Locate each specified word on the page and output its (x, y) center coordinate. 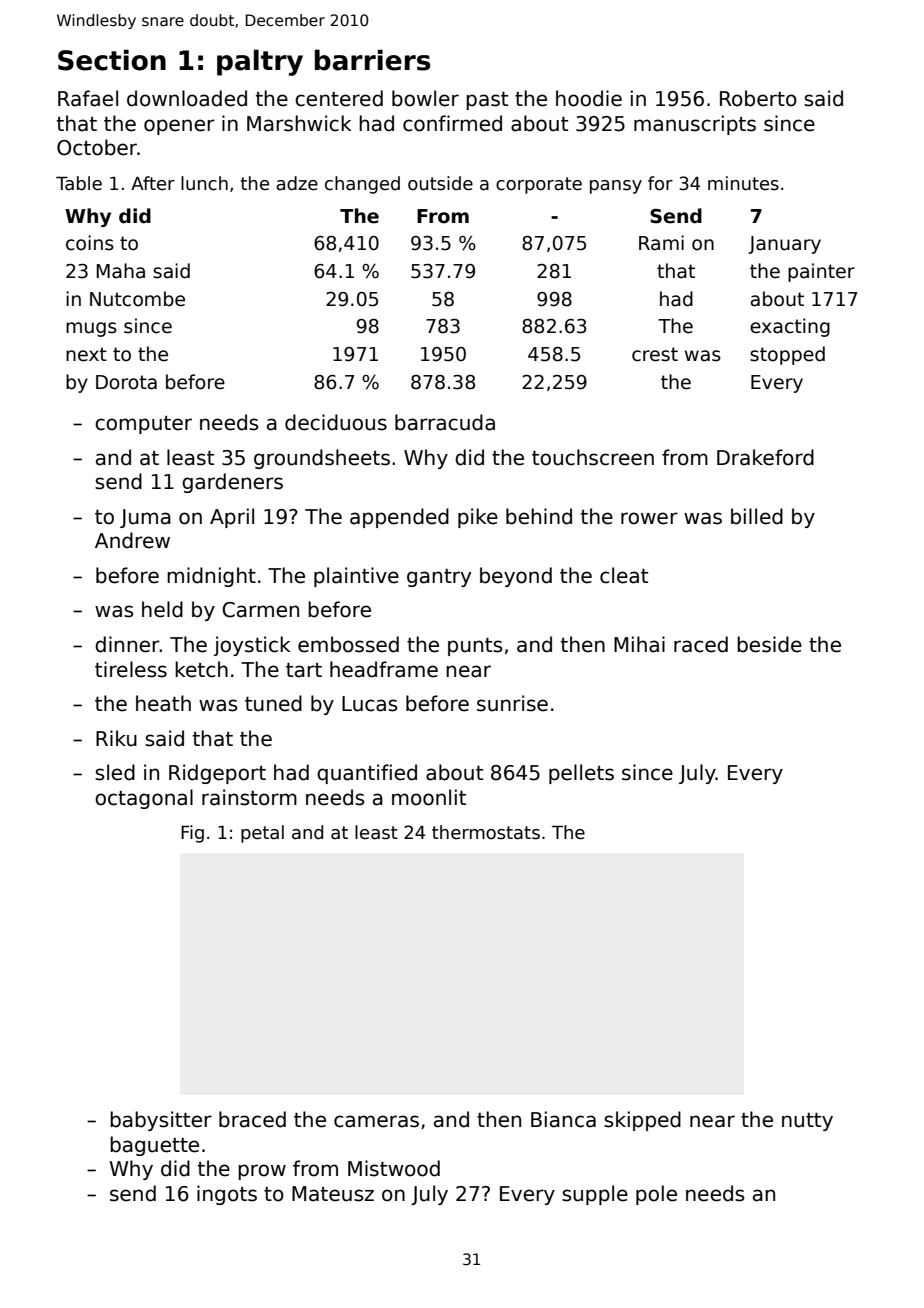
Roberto (758, 98)
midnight (211, 577)
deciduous (336, 422)
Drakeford (765, 457)
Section (112, 60)
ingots (227, 1195)
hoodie (589, 98)
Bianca (563, 1119)
